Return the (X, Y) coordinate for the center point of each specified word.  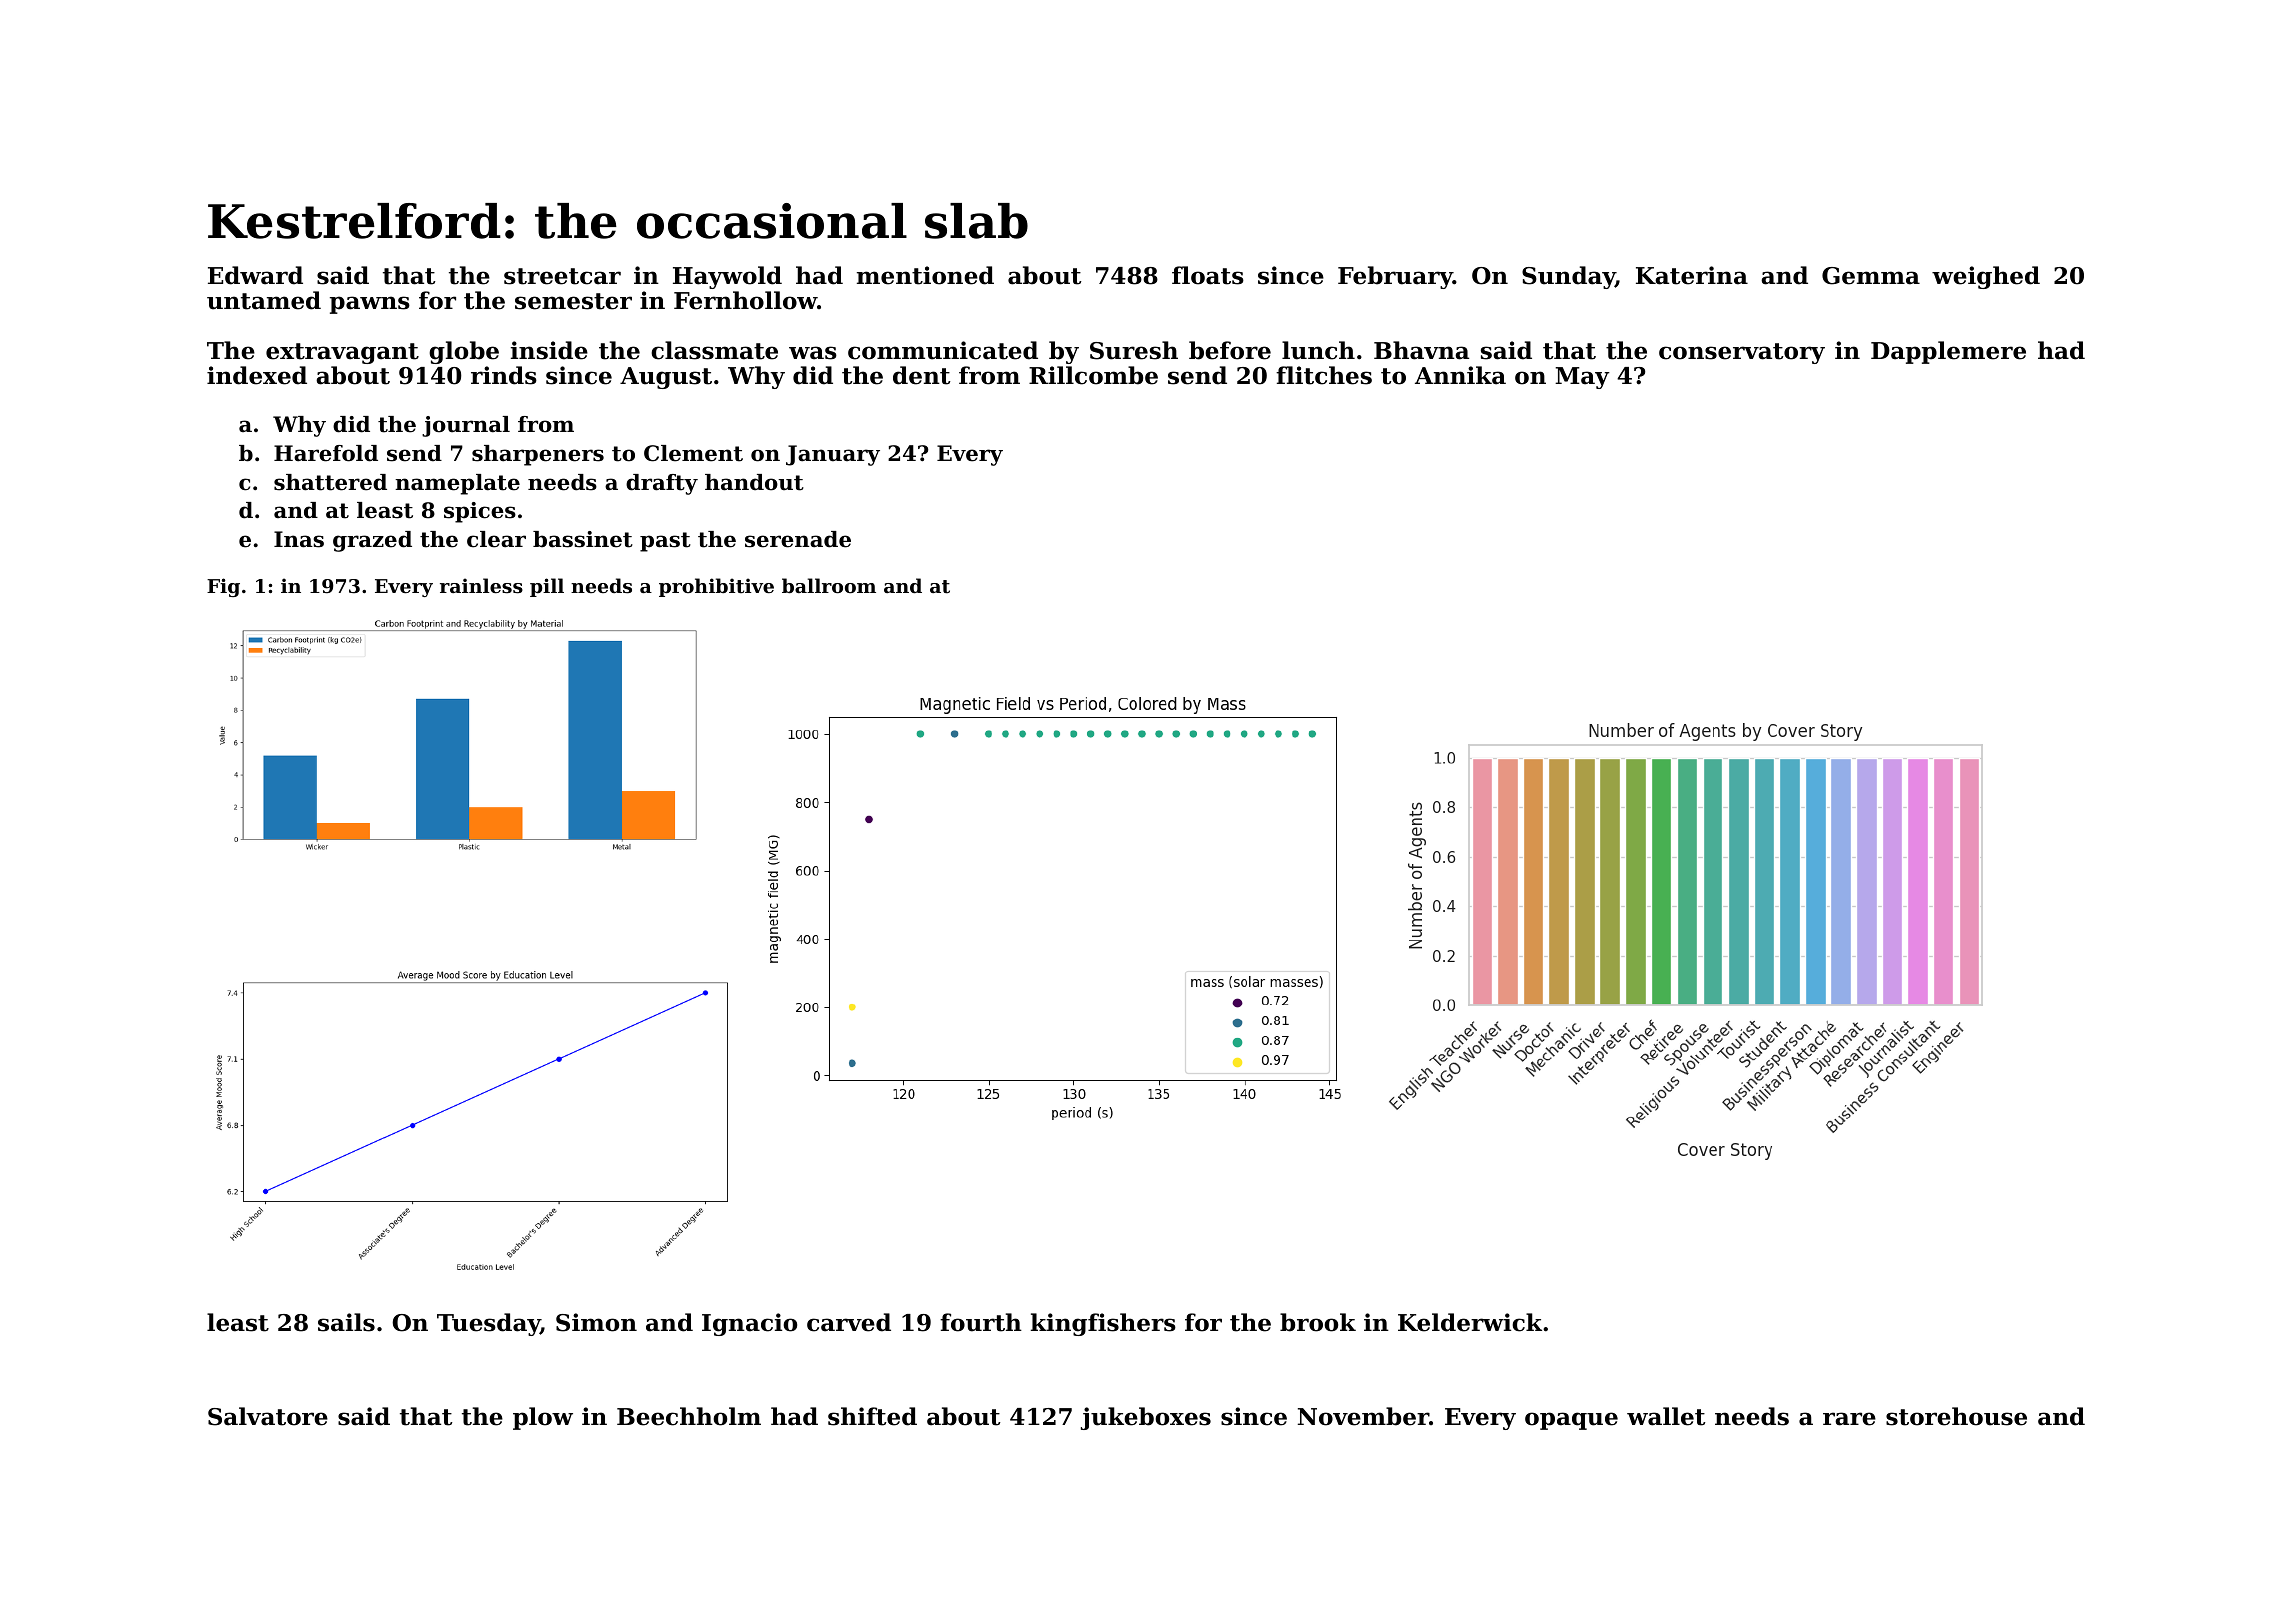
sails (346, 1322)
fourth (981, 1322)
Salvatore (268, 1416)
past (665, 542)
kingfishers (1103, 1324)
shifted (872, 1416)
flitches (1324, 375)
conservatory (1742, 353)
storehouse (1956, 1416)
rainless (481, 586)
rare (1849, 1419)
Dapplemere (1948, 352)
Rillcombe (1093, 375)
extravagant (342, 353)
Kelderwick (1470, 1322)
